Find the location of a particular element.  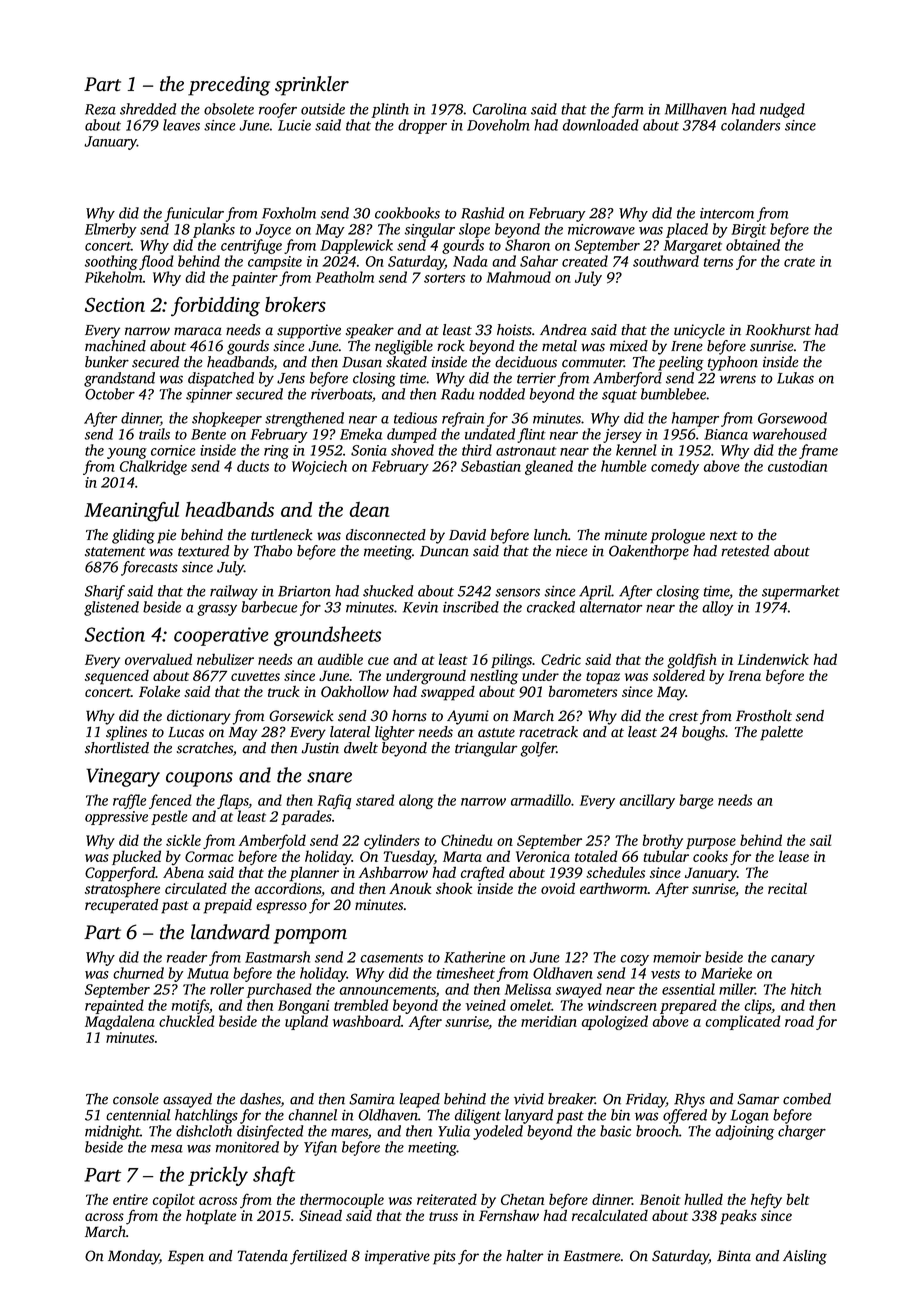

colanders is located at coordinates (750, 125).
